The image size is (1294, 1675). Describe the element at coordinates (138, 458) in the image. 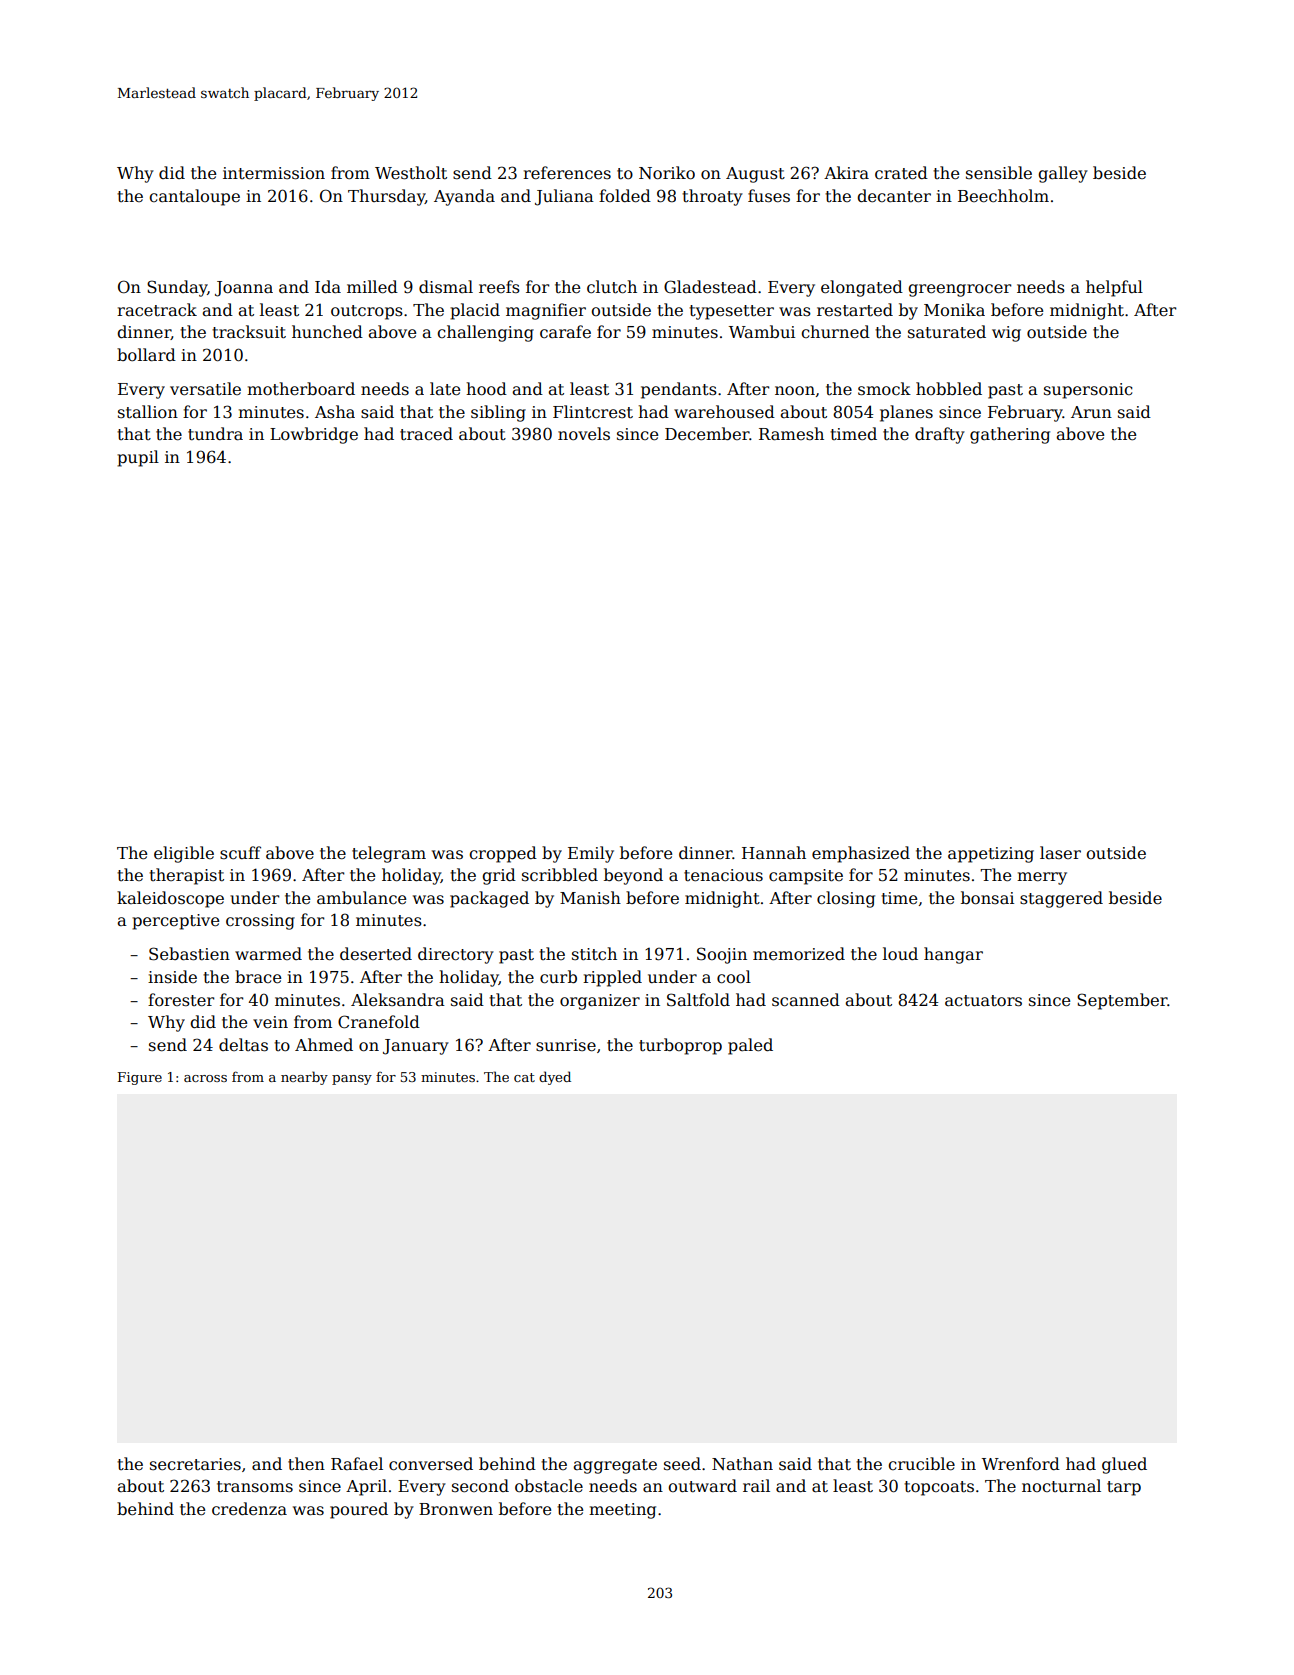

I see `pupil` at that location.
